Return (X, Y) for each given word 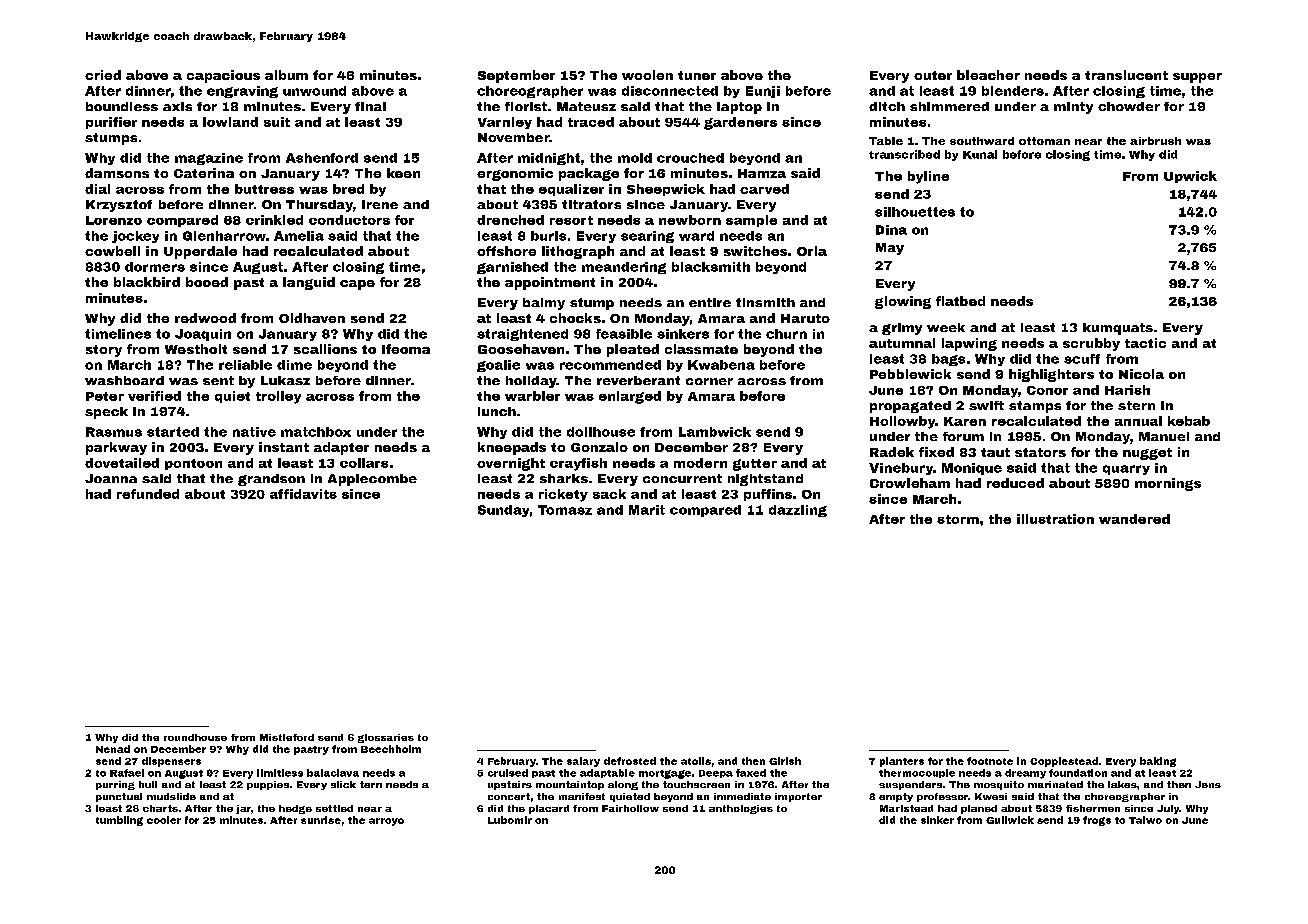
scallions (325, 349)
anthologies (741, 809)
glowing (903, 302)
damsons (117, 173)
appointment (550, 283)
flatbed (960, 301)
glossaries (386, 738)
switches (755, 251)
